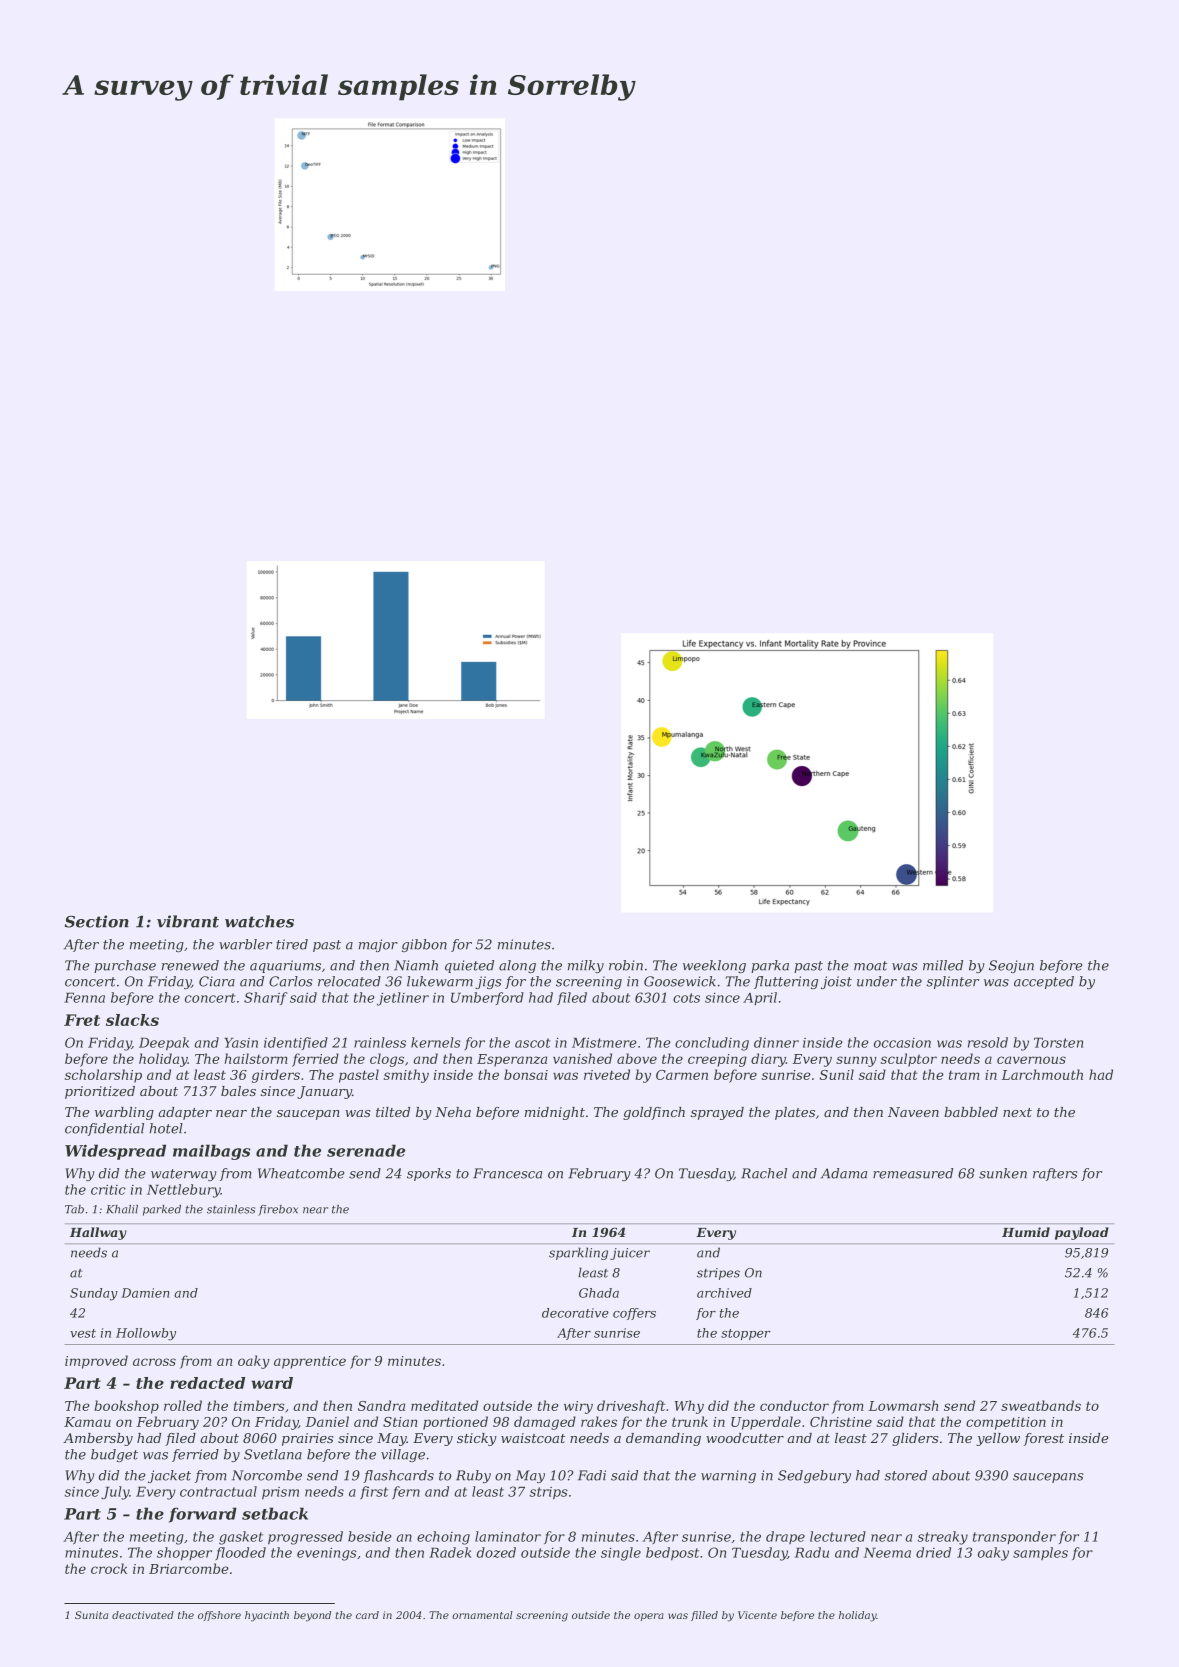 The height and width of the screenshot is (1667, 1179). I want to click on sweatbands, so click(1041, 1405).
